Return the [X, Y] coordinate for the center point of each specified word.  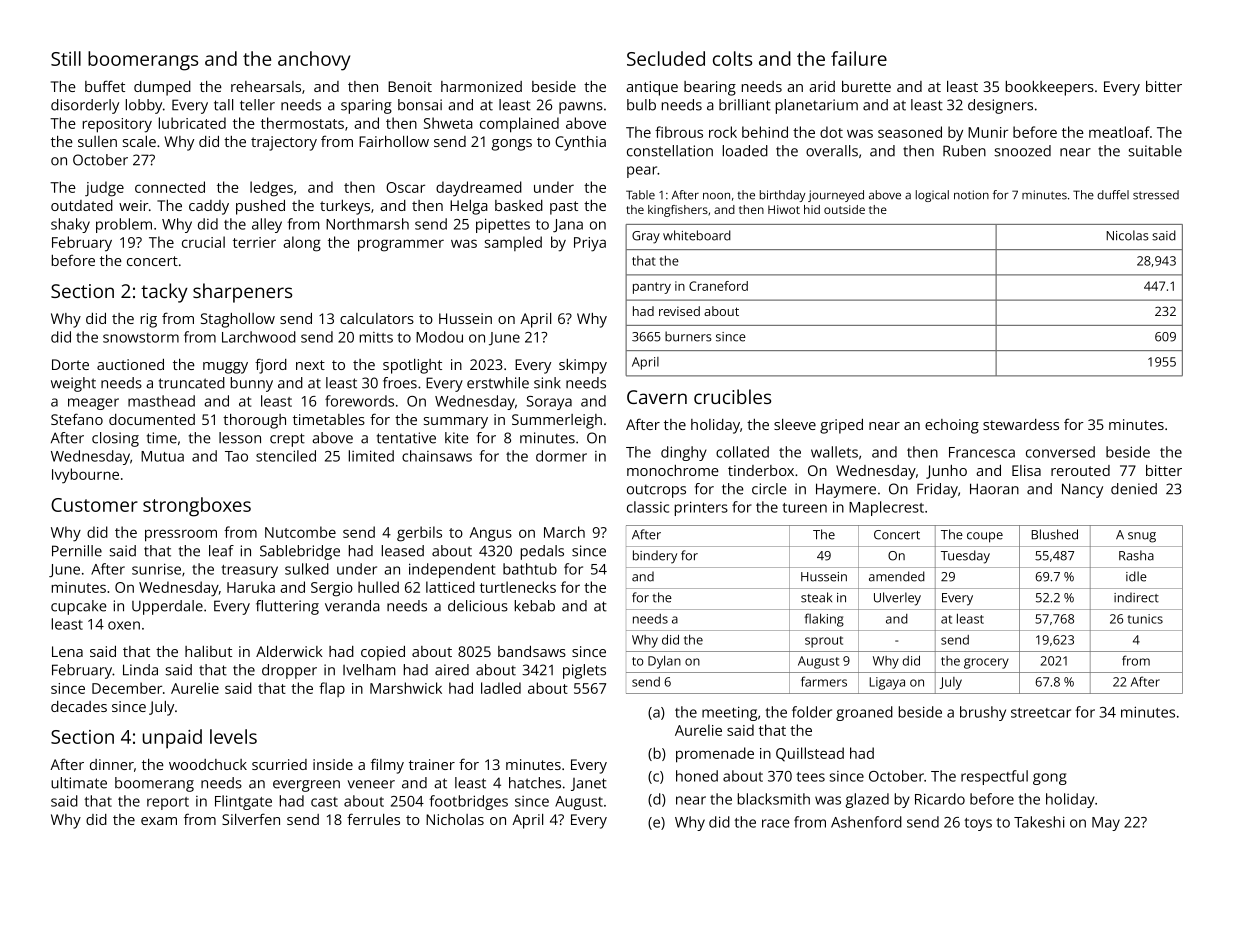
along [302, 244]
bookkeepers [1050, 88]
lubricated [192, 123]
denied [1134, 489]
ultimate [79, 783]
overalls [832, 151]
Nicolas [1128, 235]
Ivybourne [85, 476]
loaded [745, 151]
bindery [655, 557]
